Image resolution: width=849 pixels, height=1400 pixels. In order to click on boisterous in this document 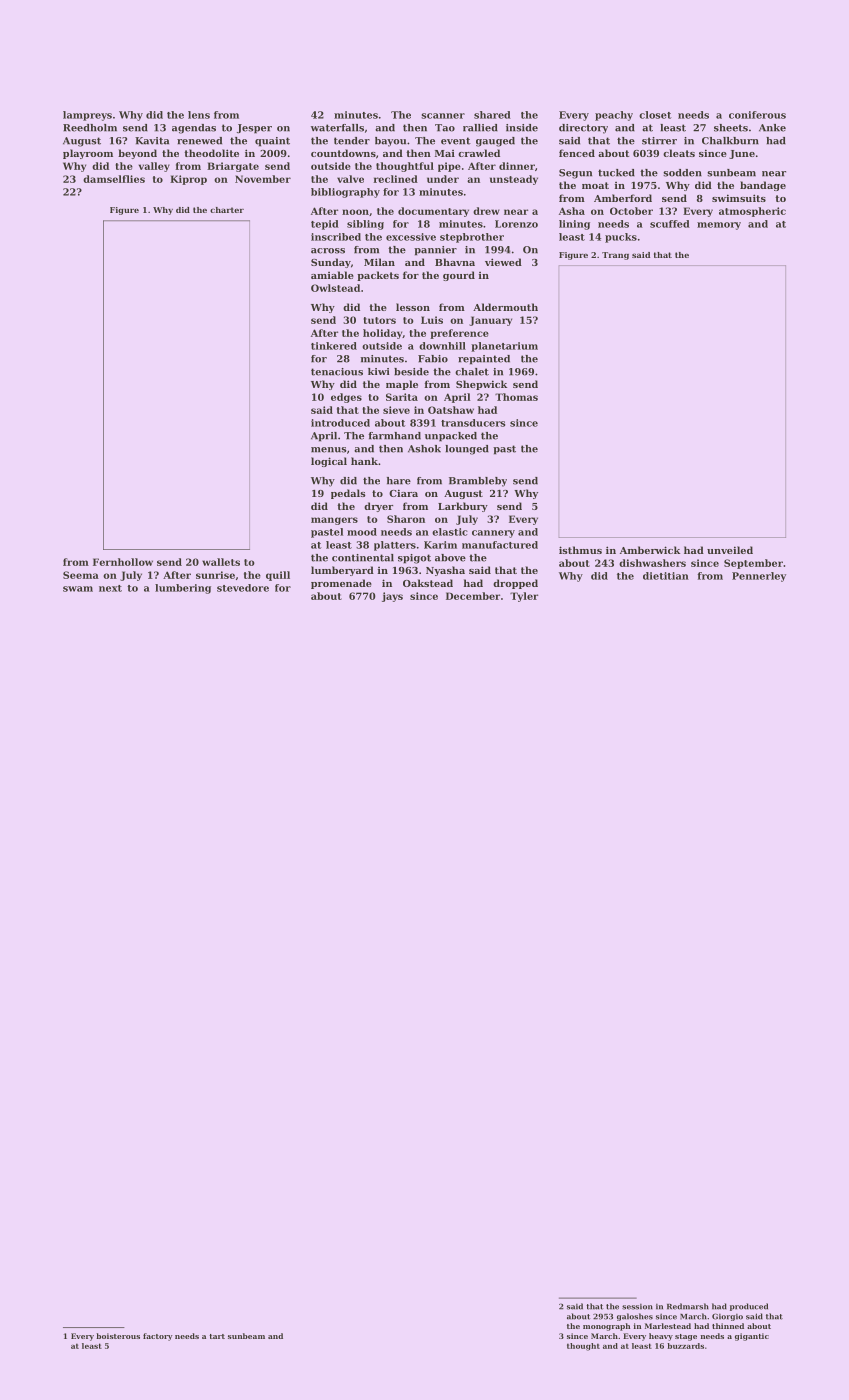, I will do `click(118, 1336)`.
